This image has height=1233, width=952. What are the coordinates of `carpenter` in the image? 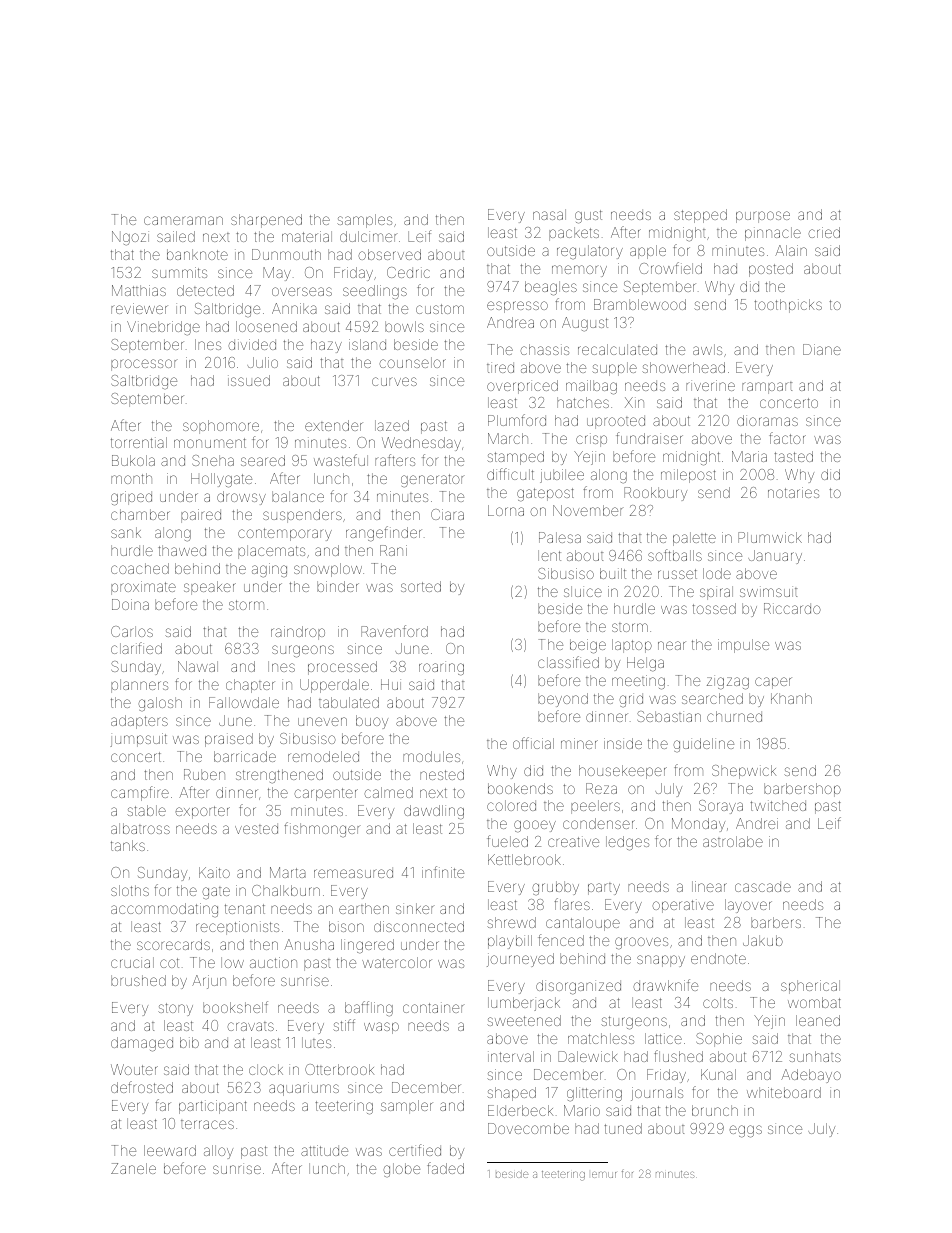 It's located at (326, 794).
